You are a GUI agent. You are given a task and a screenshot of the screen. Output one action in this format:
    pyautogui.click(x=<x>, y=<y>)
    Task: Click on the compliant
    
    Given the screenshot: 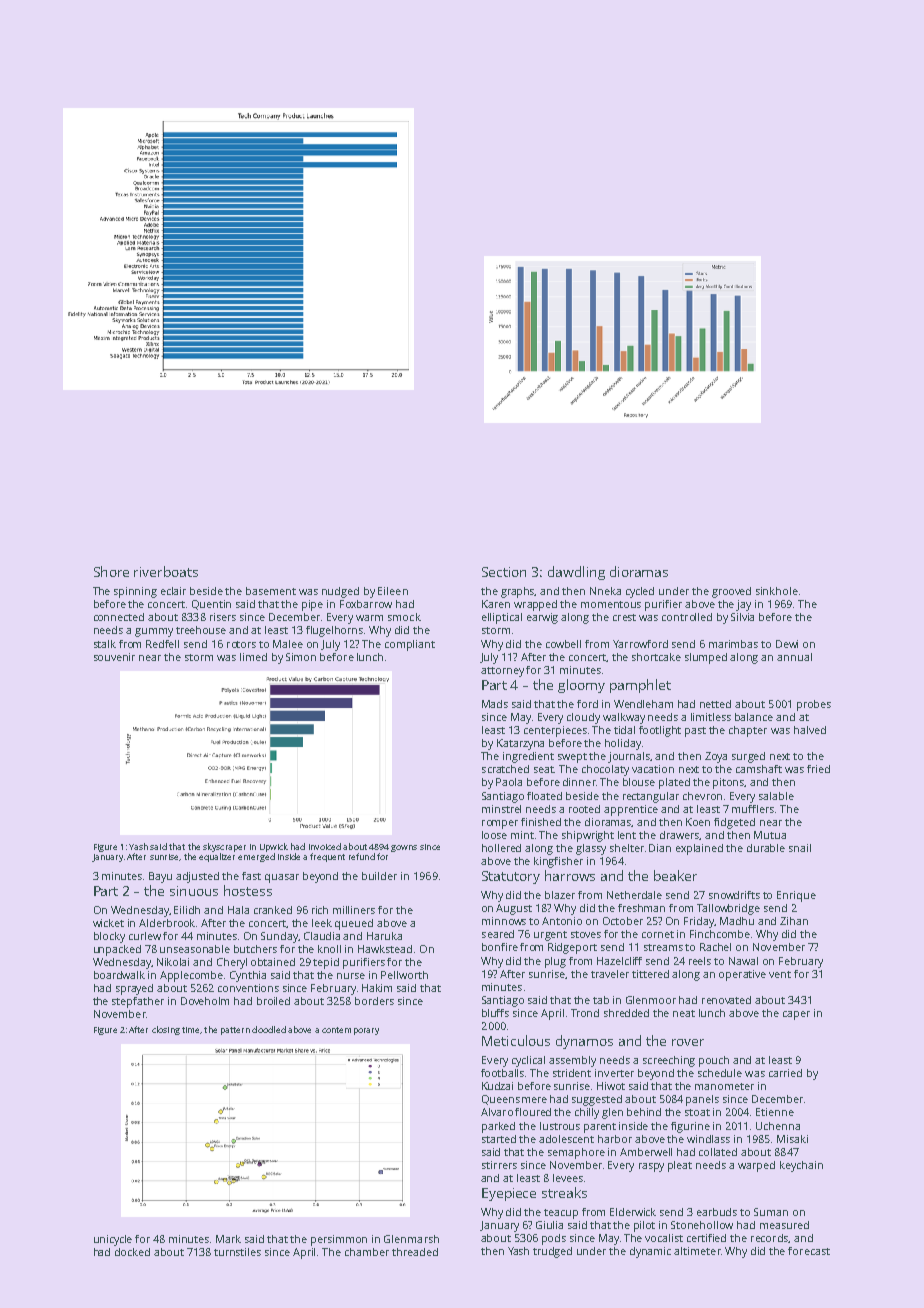 What is the action you would take?
    pyautogui.click(x=410, y=645)
